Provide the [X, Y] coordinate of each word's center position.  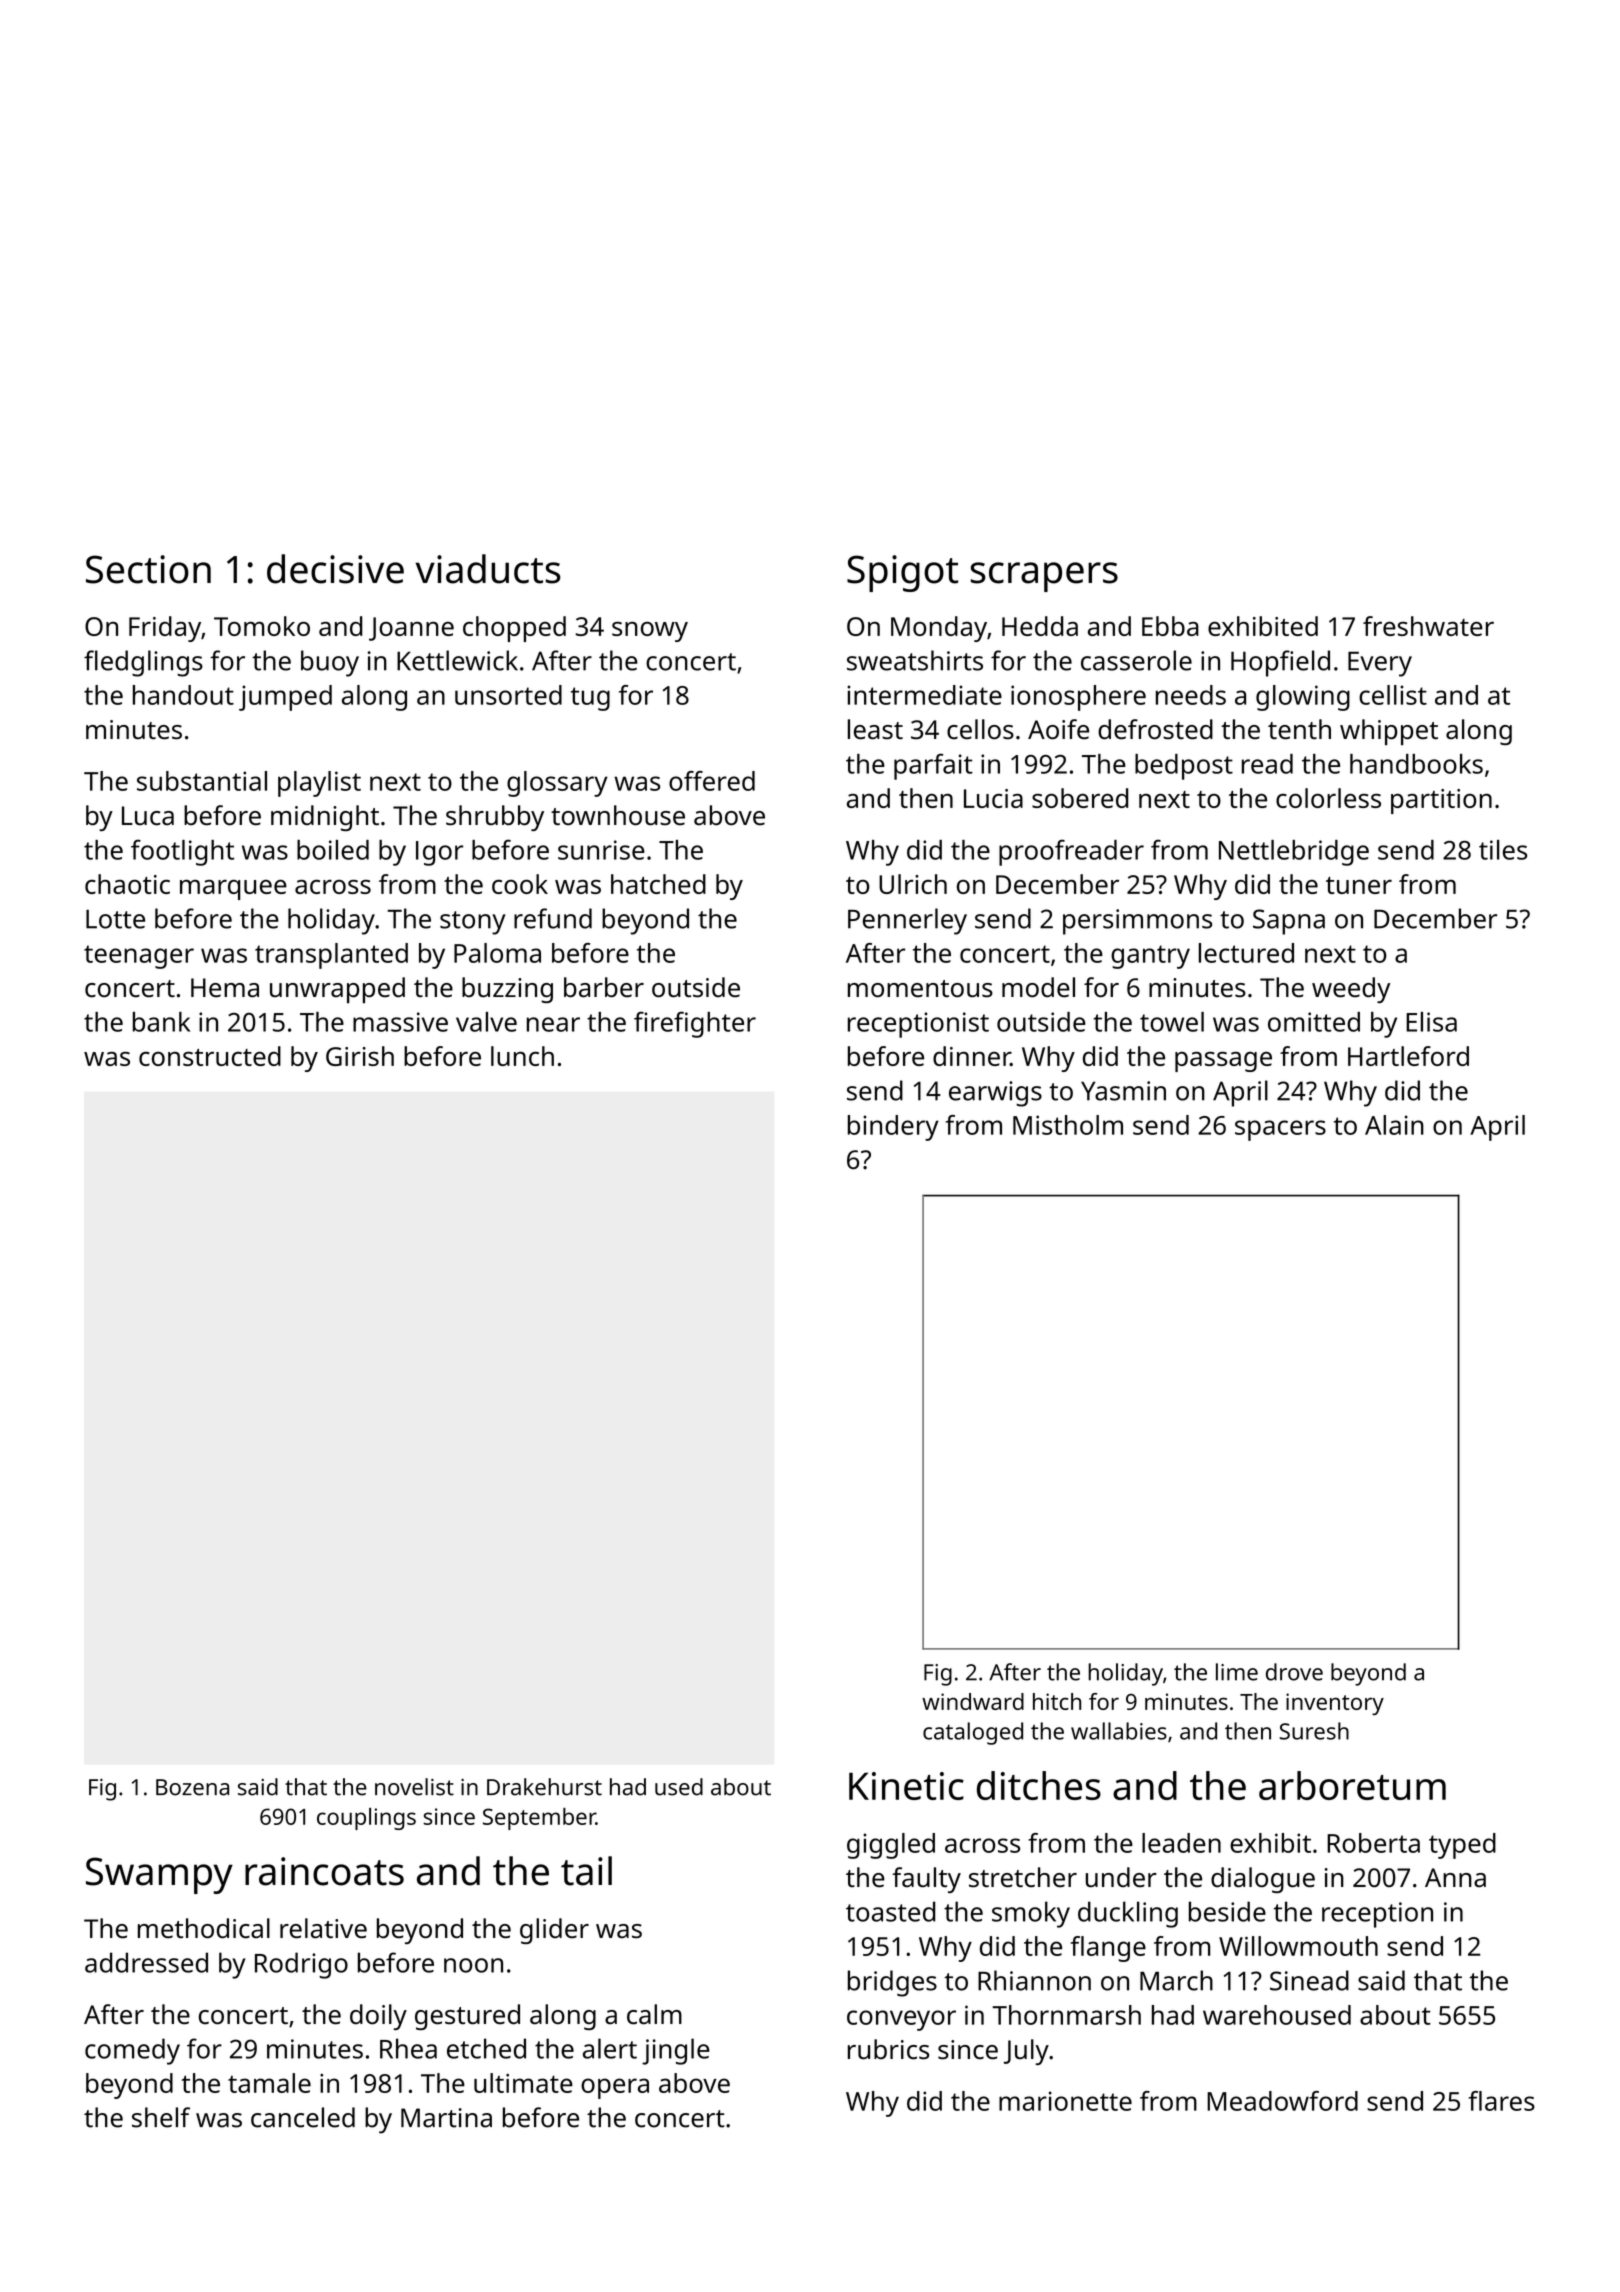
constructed [210, 1056]
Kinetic [906, 1786]
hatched [658, 884]
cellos [980, 729]
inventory [1335, 1704]
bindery [893, 1128]
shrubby [495, 818]
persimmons [1137, 922]
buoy [330, 663]
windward [973, 1701]
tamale [269, 2083]
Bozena [192, 1787]
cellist [1393, 695]
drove [1294, 1672]
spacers [1280, 1130]
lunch [522, 1056]
